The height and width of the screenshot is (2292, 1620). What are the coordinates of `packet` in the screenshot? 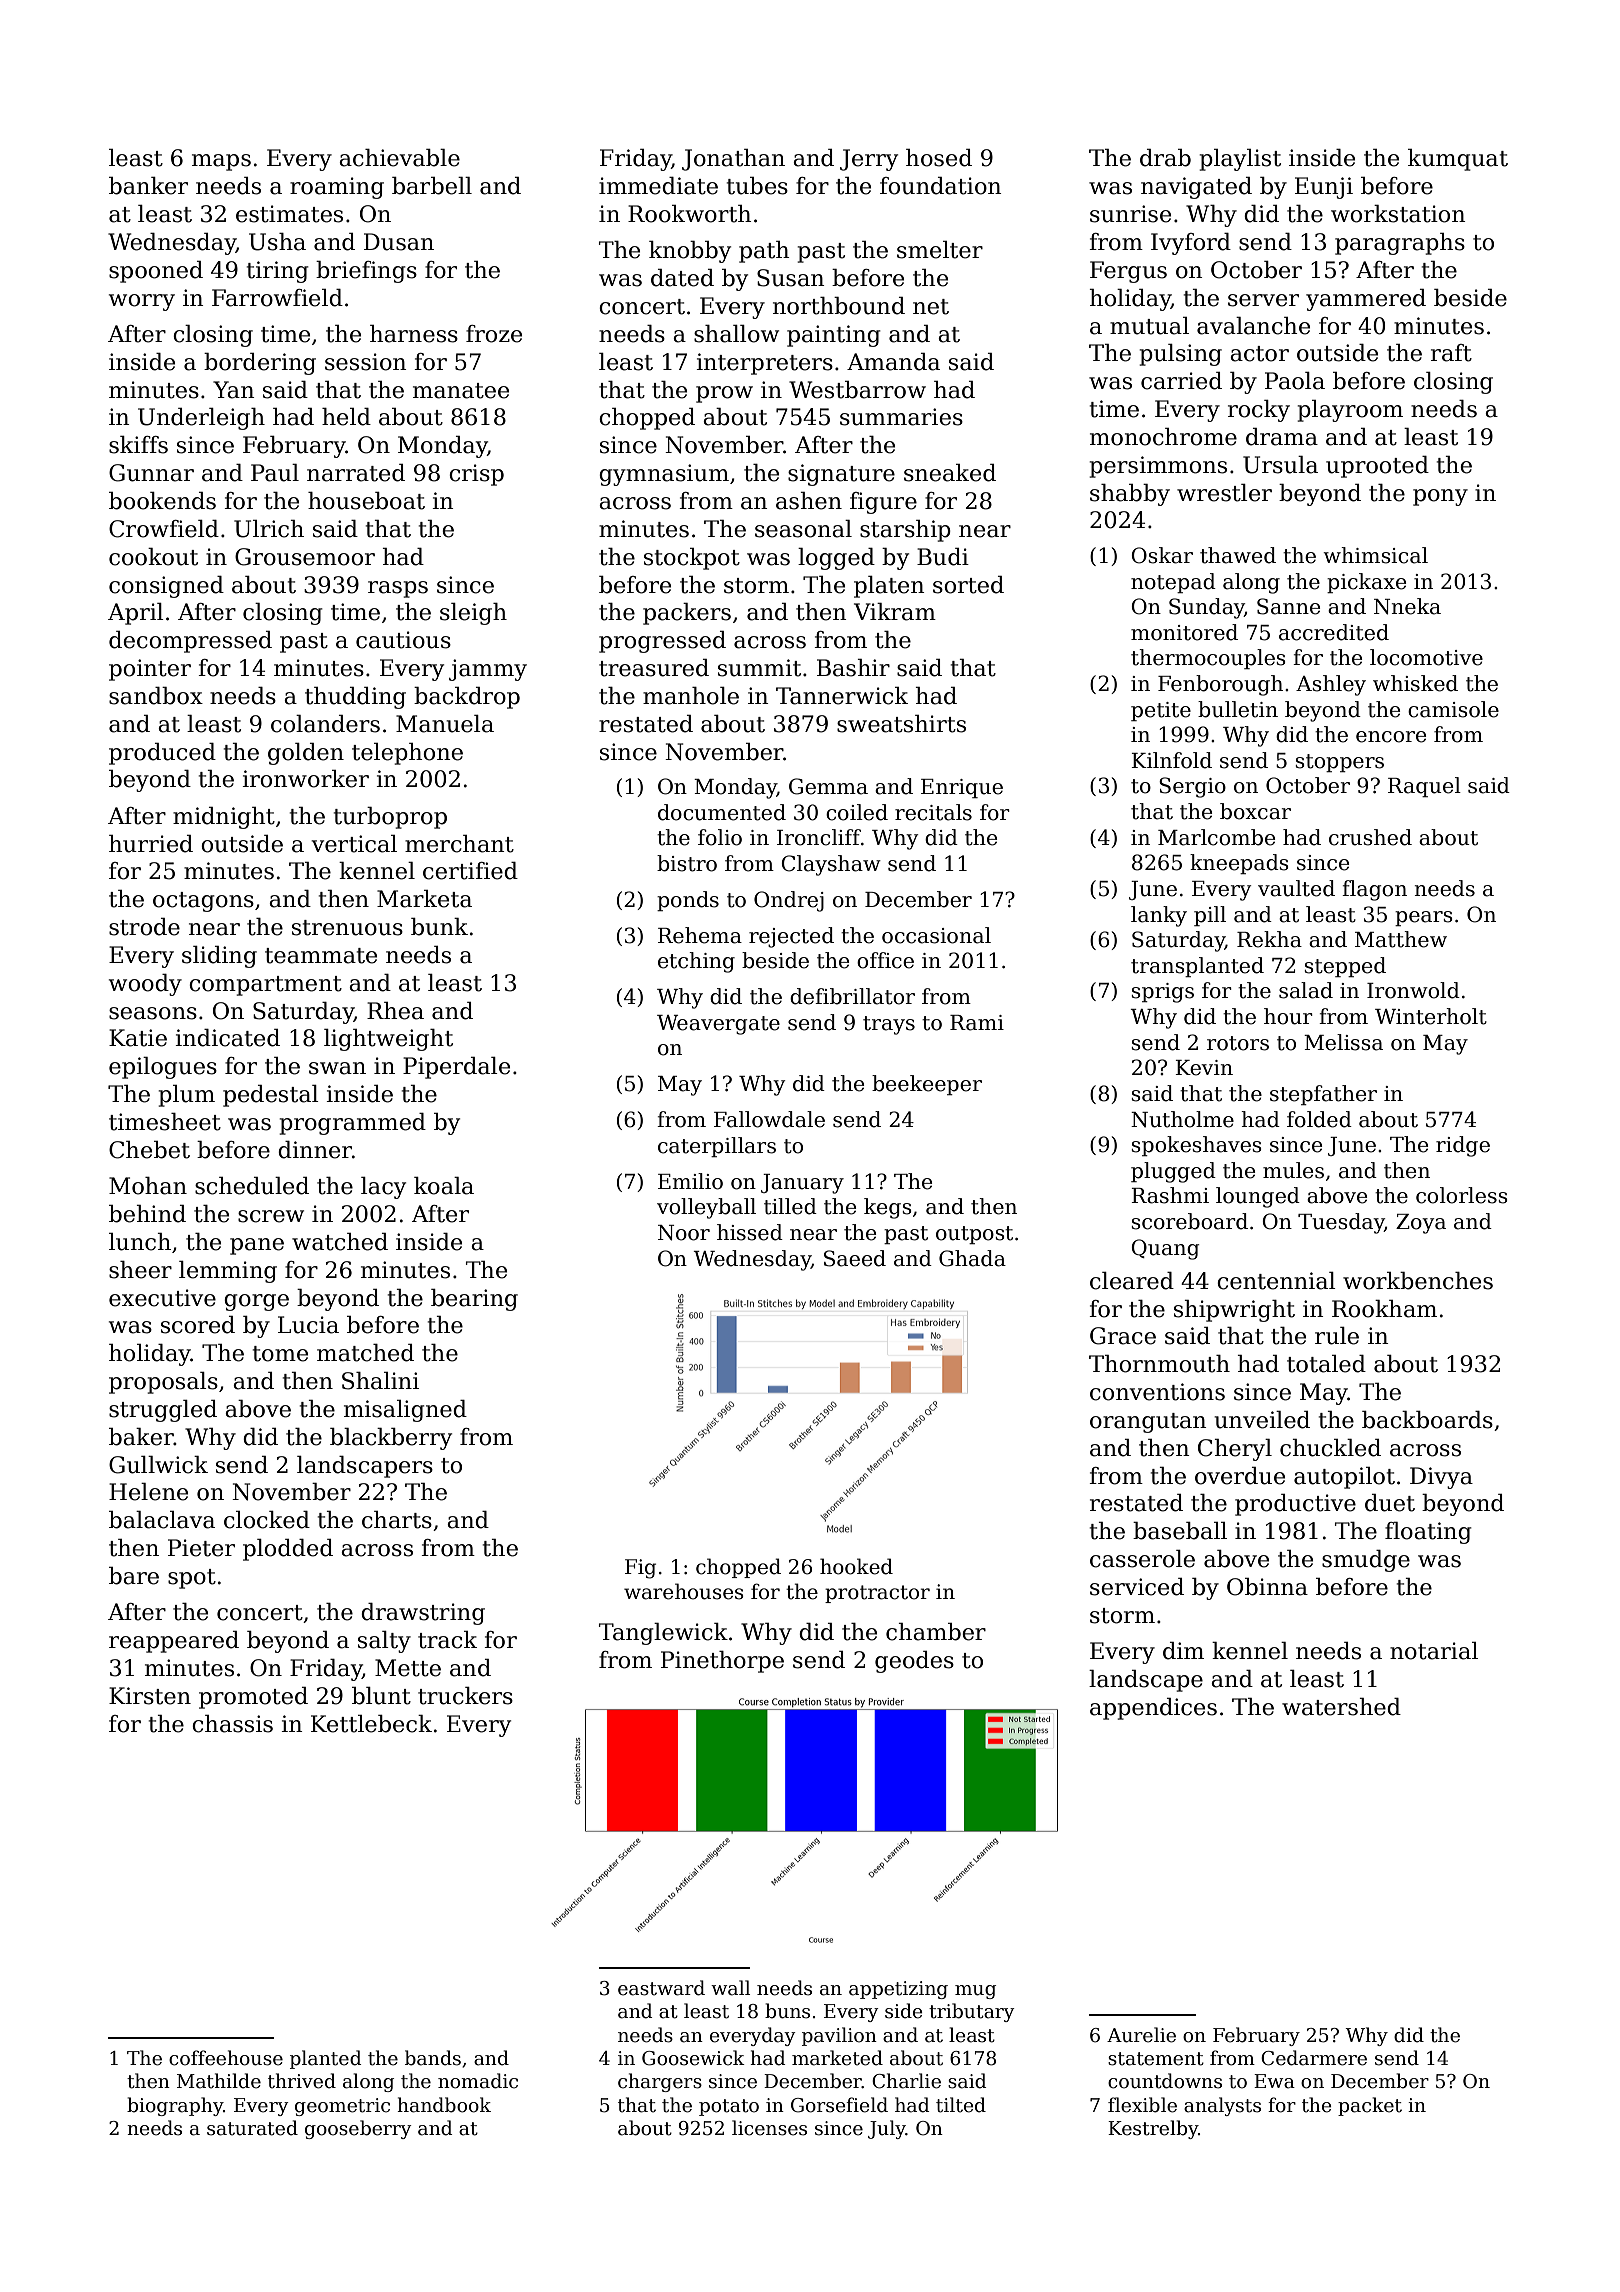 It's located at (1370, 2106).
